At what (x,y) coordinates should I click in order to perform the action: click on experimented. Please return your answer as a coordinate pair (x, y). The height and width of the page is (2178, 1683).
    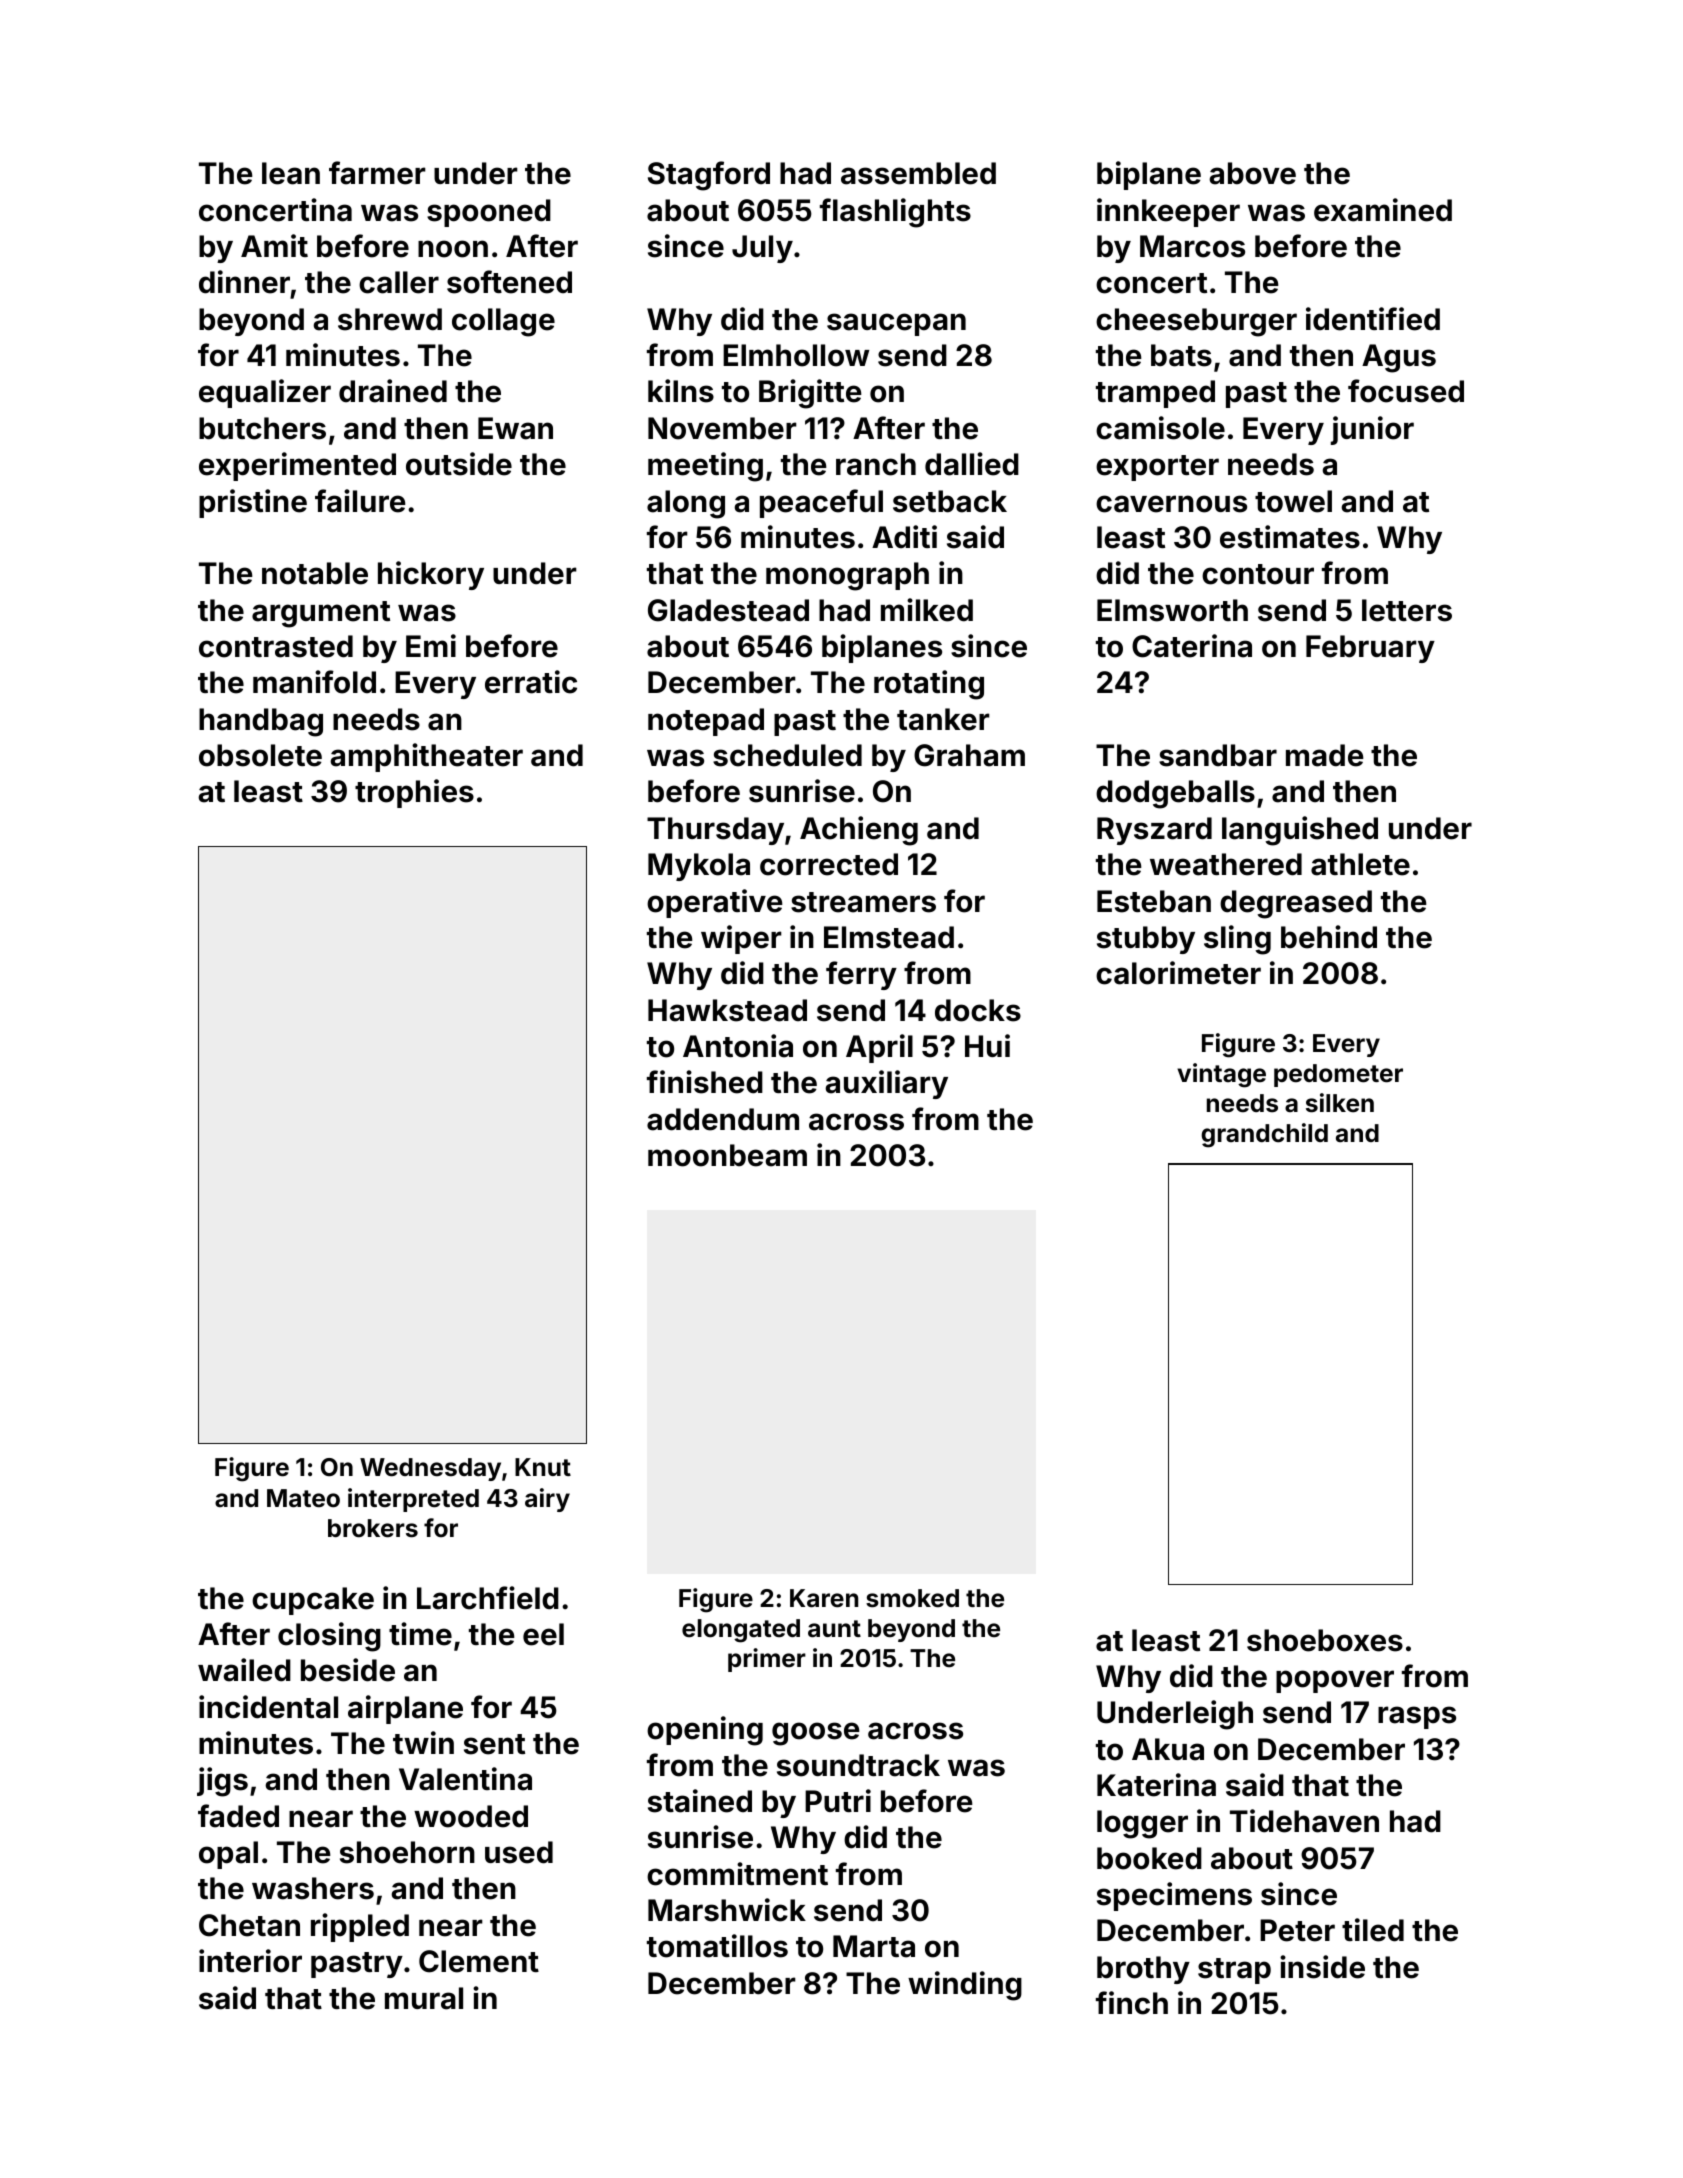
    Looking at the image, I should click on (297, 466).
